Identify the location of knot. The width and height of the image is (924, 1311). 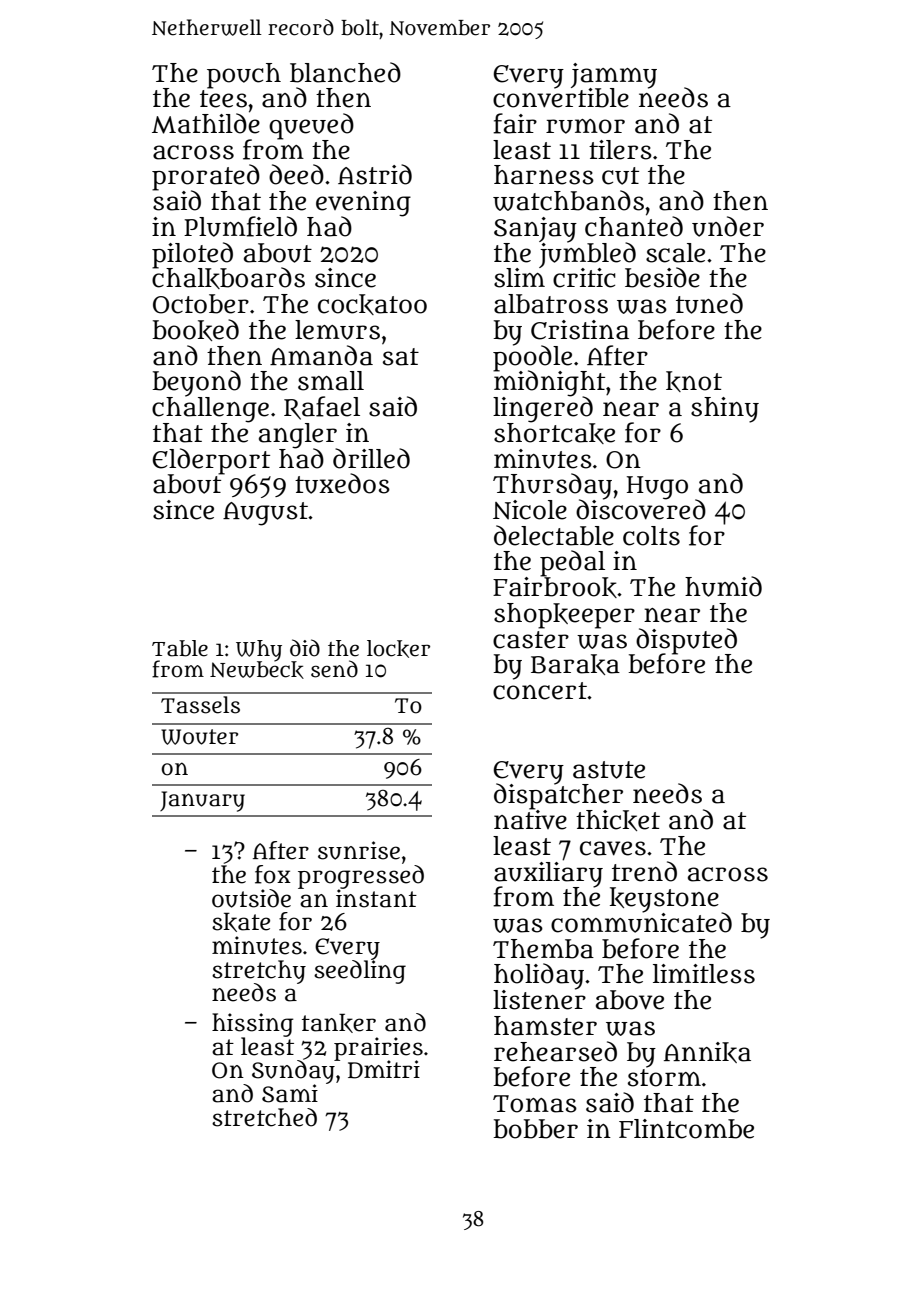
(694, 381).
